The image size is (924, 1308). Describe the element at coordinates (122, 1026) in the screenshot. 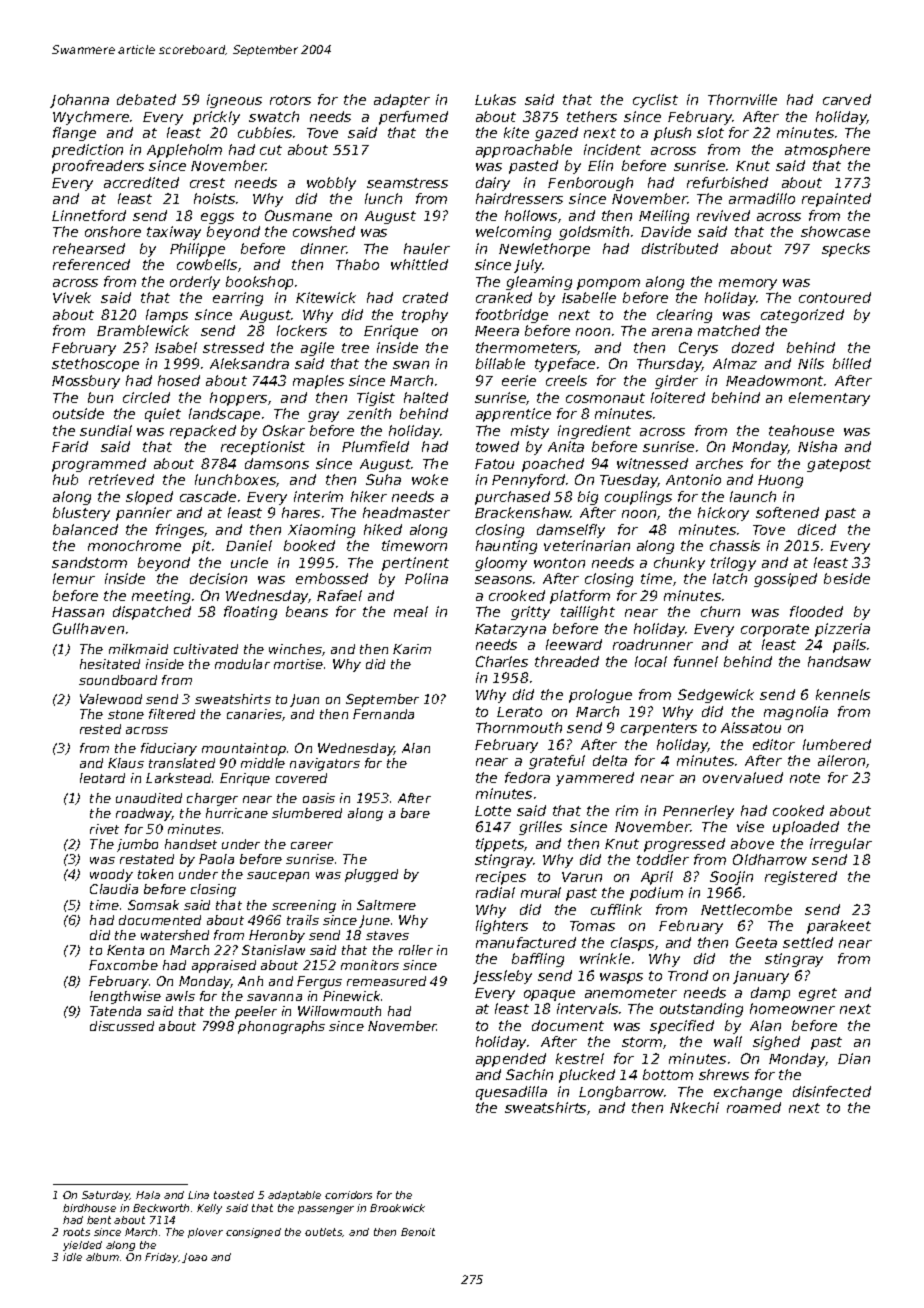

I see `discussed` at that location.
